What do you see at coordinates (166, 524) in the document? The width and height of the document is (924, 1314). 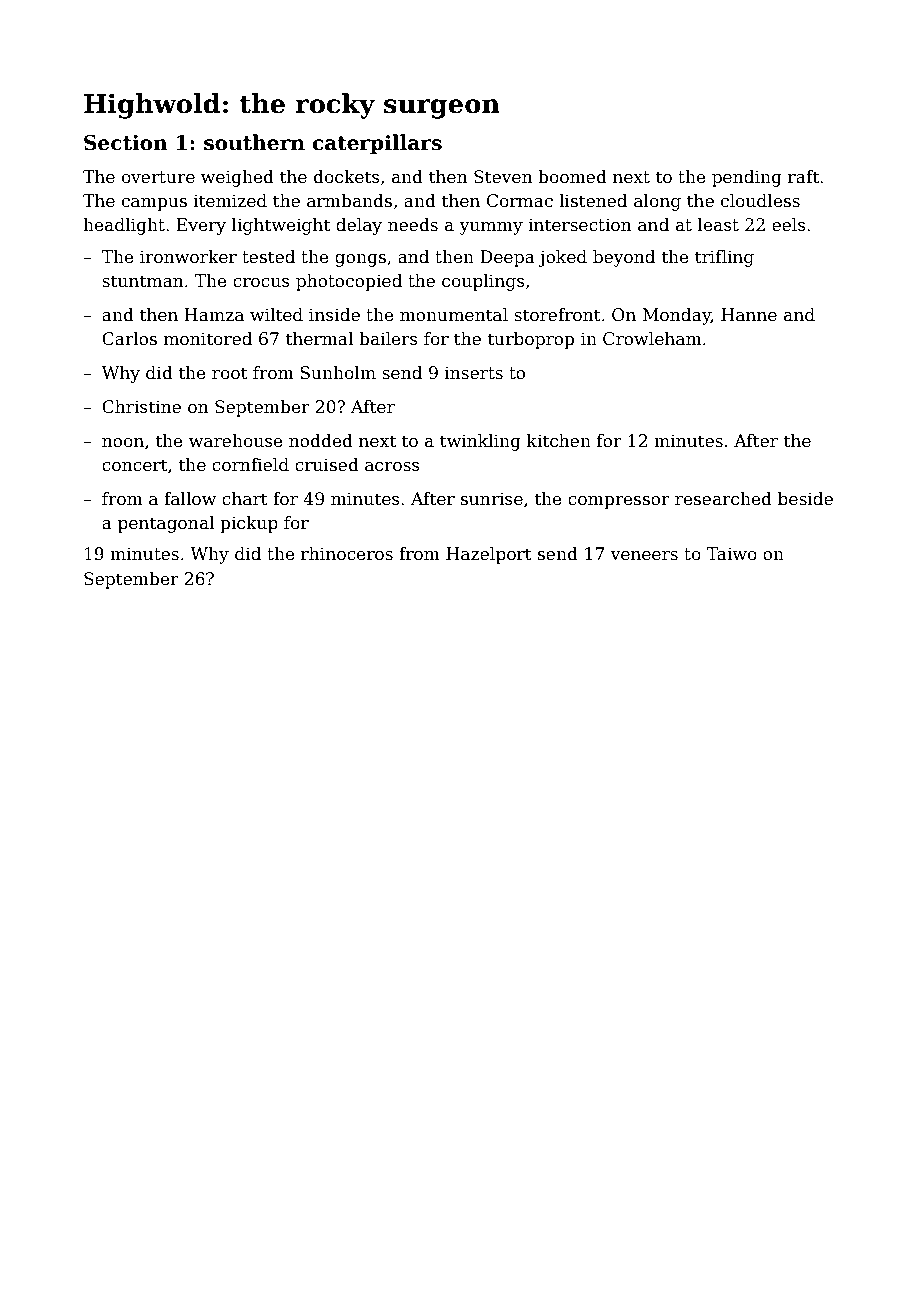 I see `pentagonal` at bounding box center [166, 524].
